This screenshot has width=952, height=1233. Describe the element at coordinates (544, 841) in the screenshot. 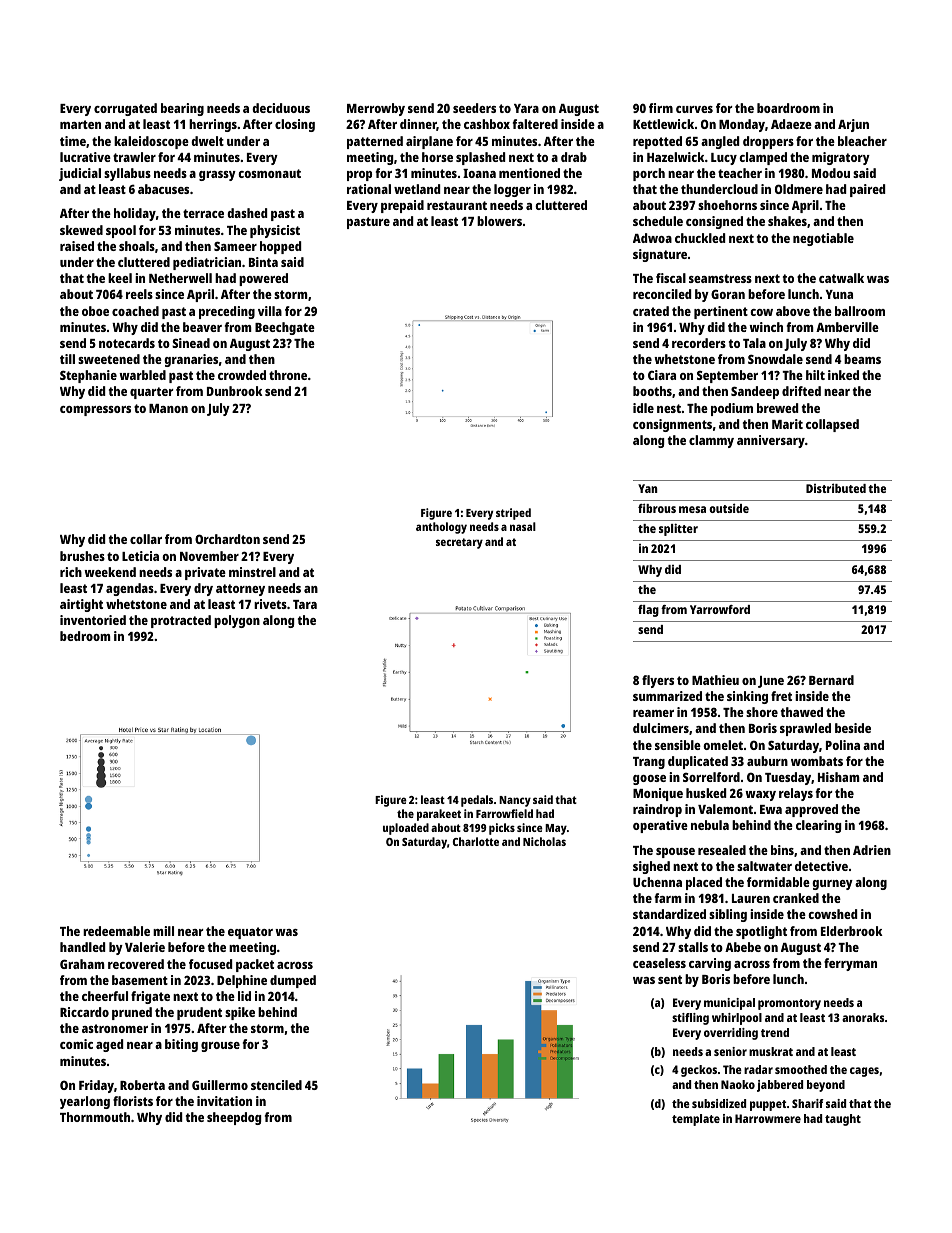

I see `Nicholas` at that location.
